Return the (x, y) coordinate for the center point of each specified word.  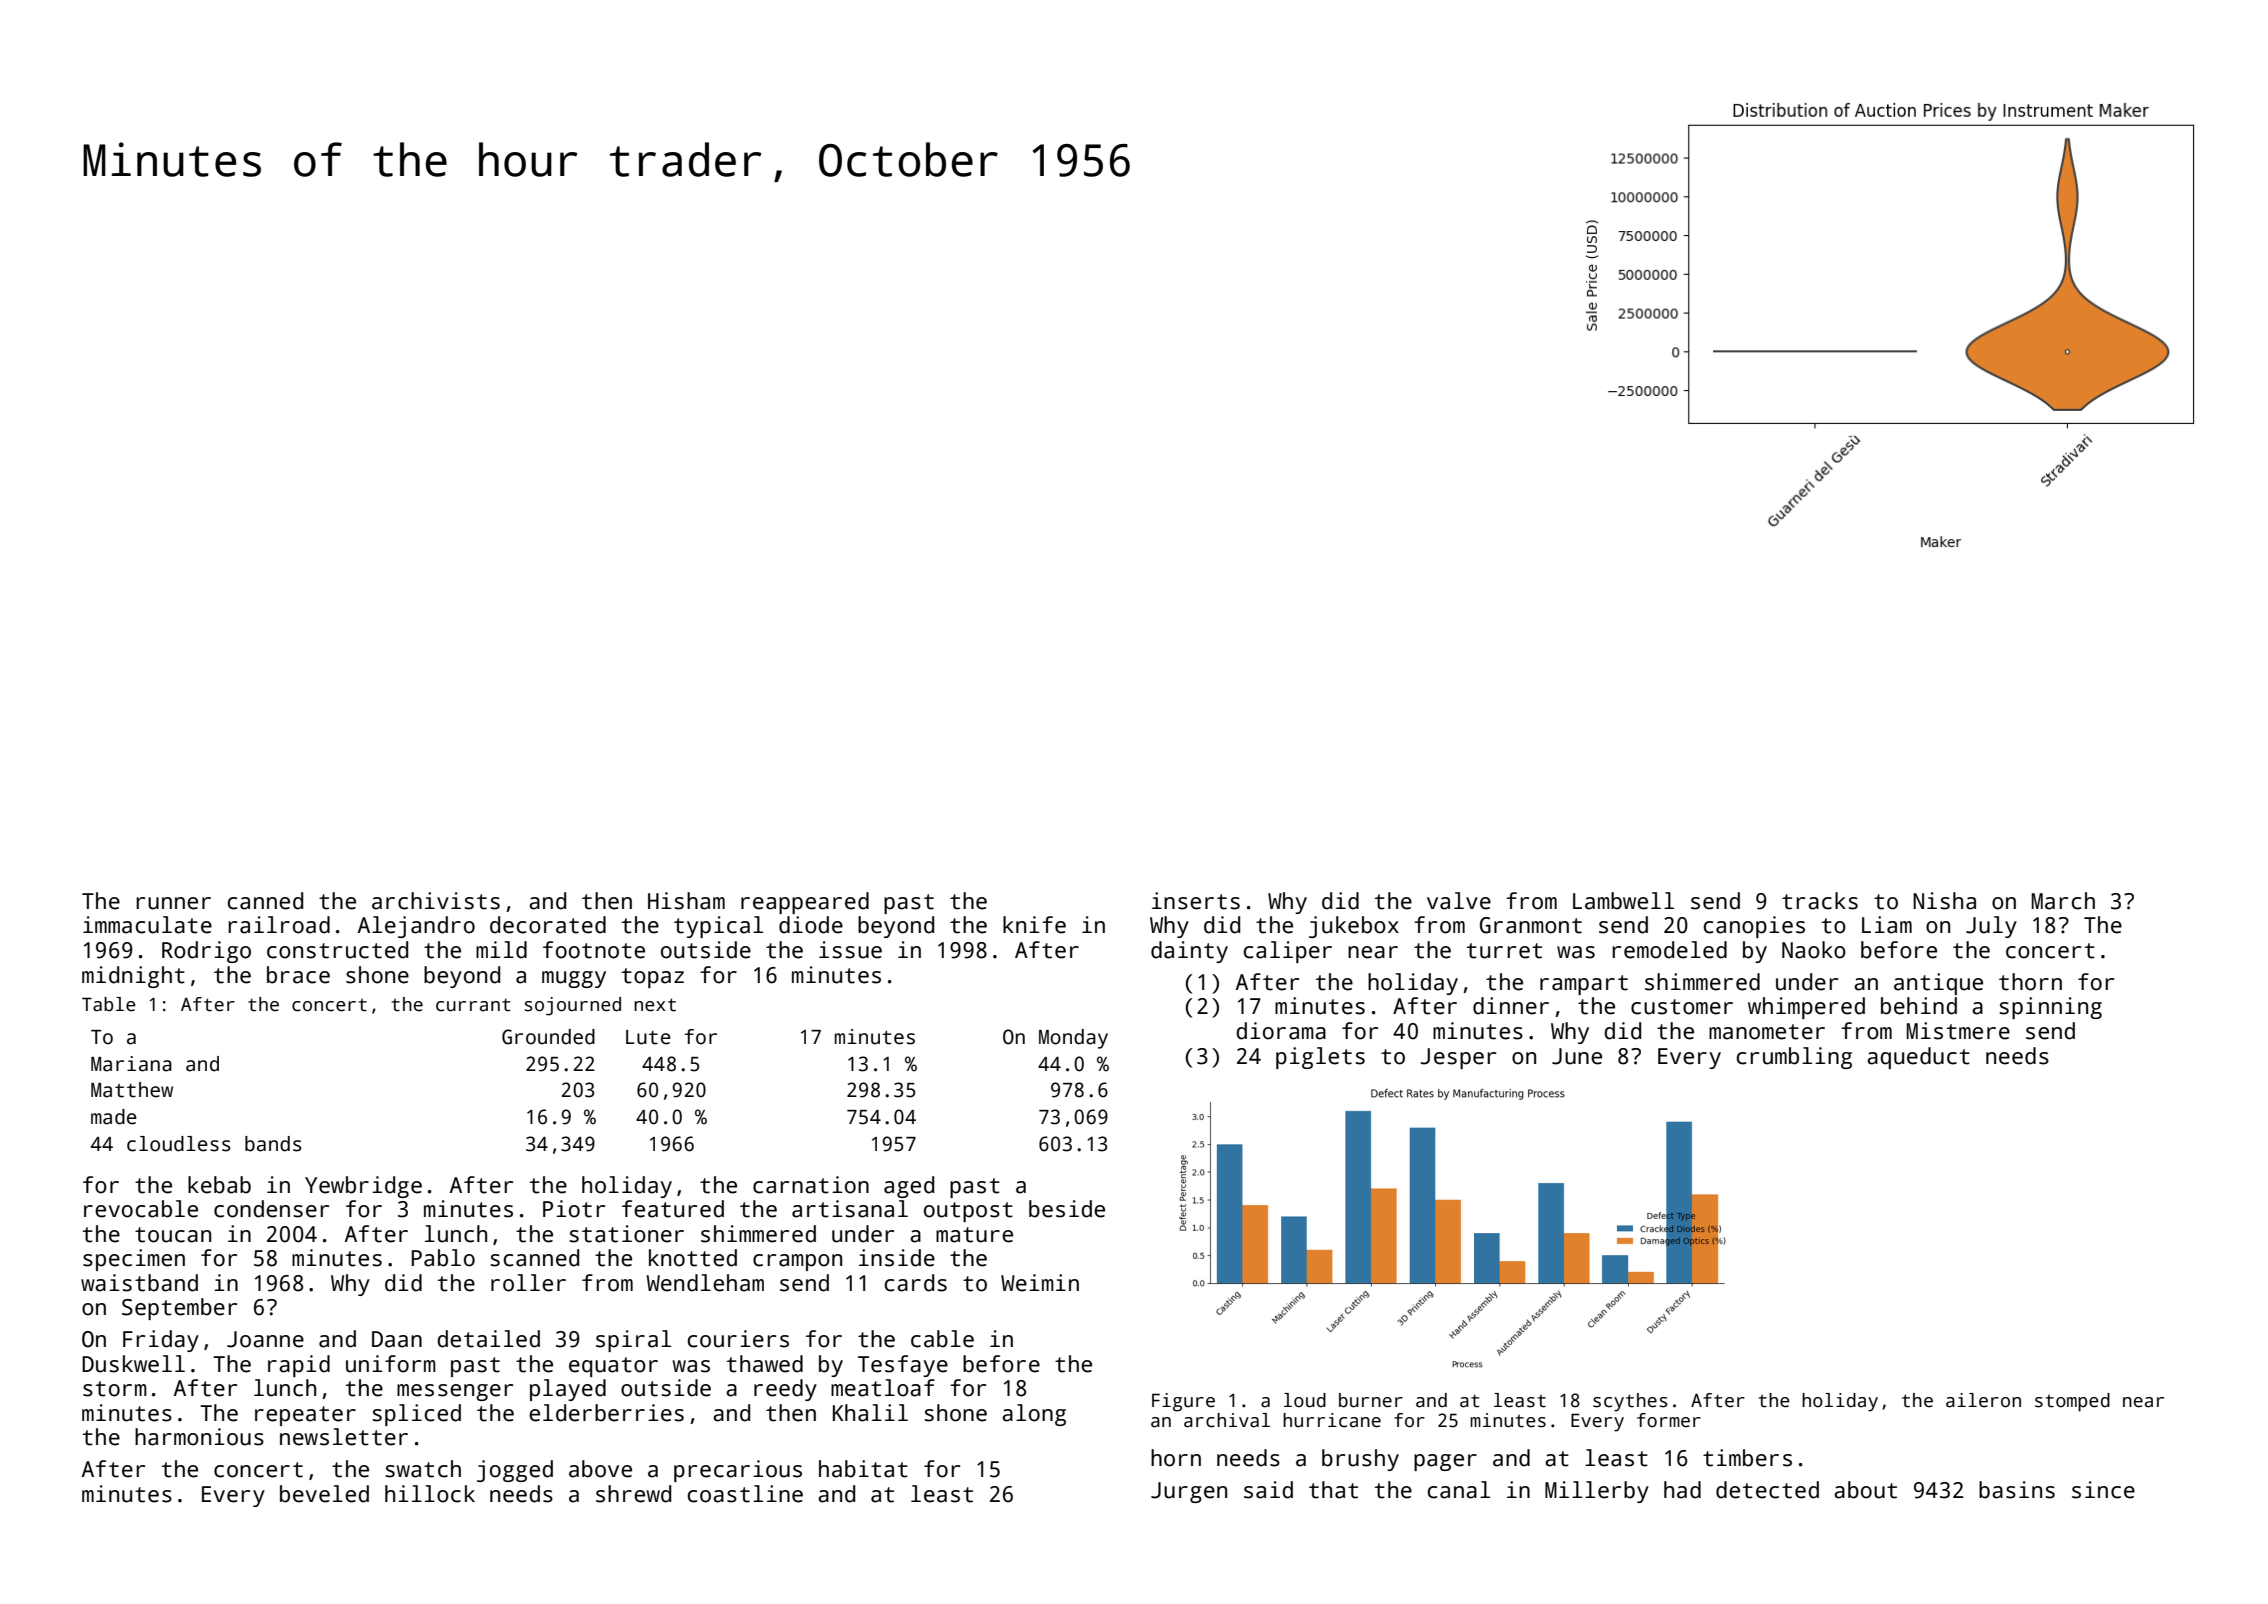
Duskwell (133, 1364)
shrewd (633, 1494)
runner (173, 903)
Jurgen (1189, 1492)
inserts (1196, 901)
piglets (1320, 1058)
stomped (2072, 1402)
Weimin (1040, 1283)
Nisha (1944, 901)
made (114, 1117)
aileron (1983, 1400)
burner (1371, 1400)
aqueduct (1918, 1058)
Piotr (574, 1209)
